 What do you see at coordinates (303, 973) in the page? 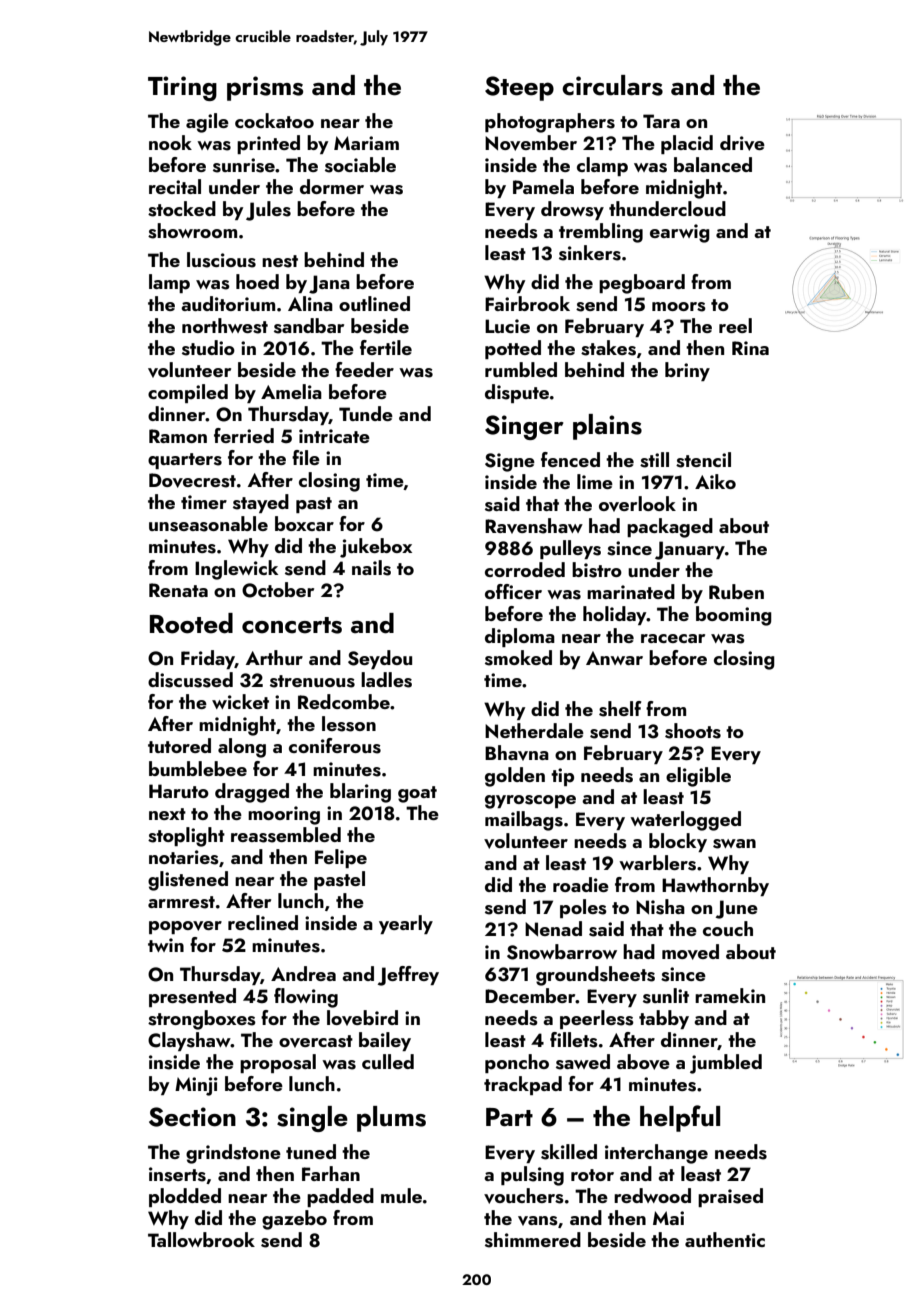
I see `Andrea` at bounding box center [303, 973].
